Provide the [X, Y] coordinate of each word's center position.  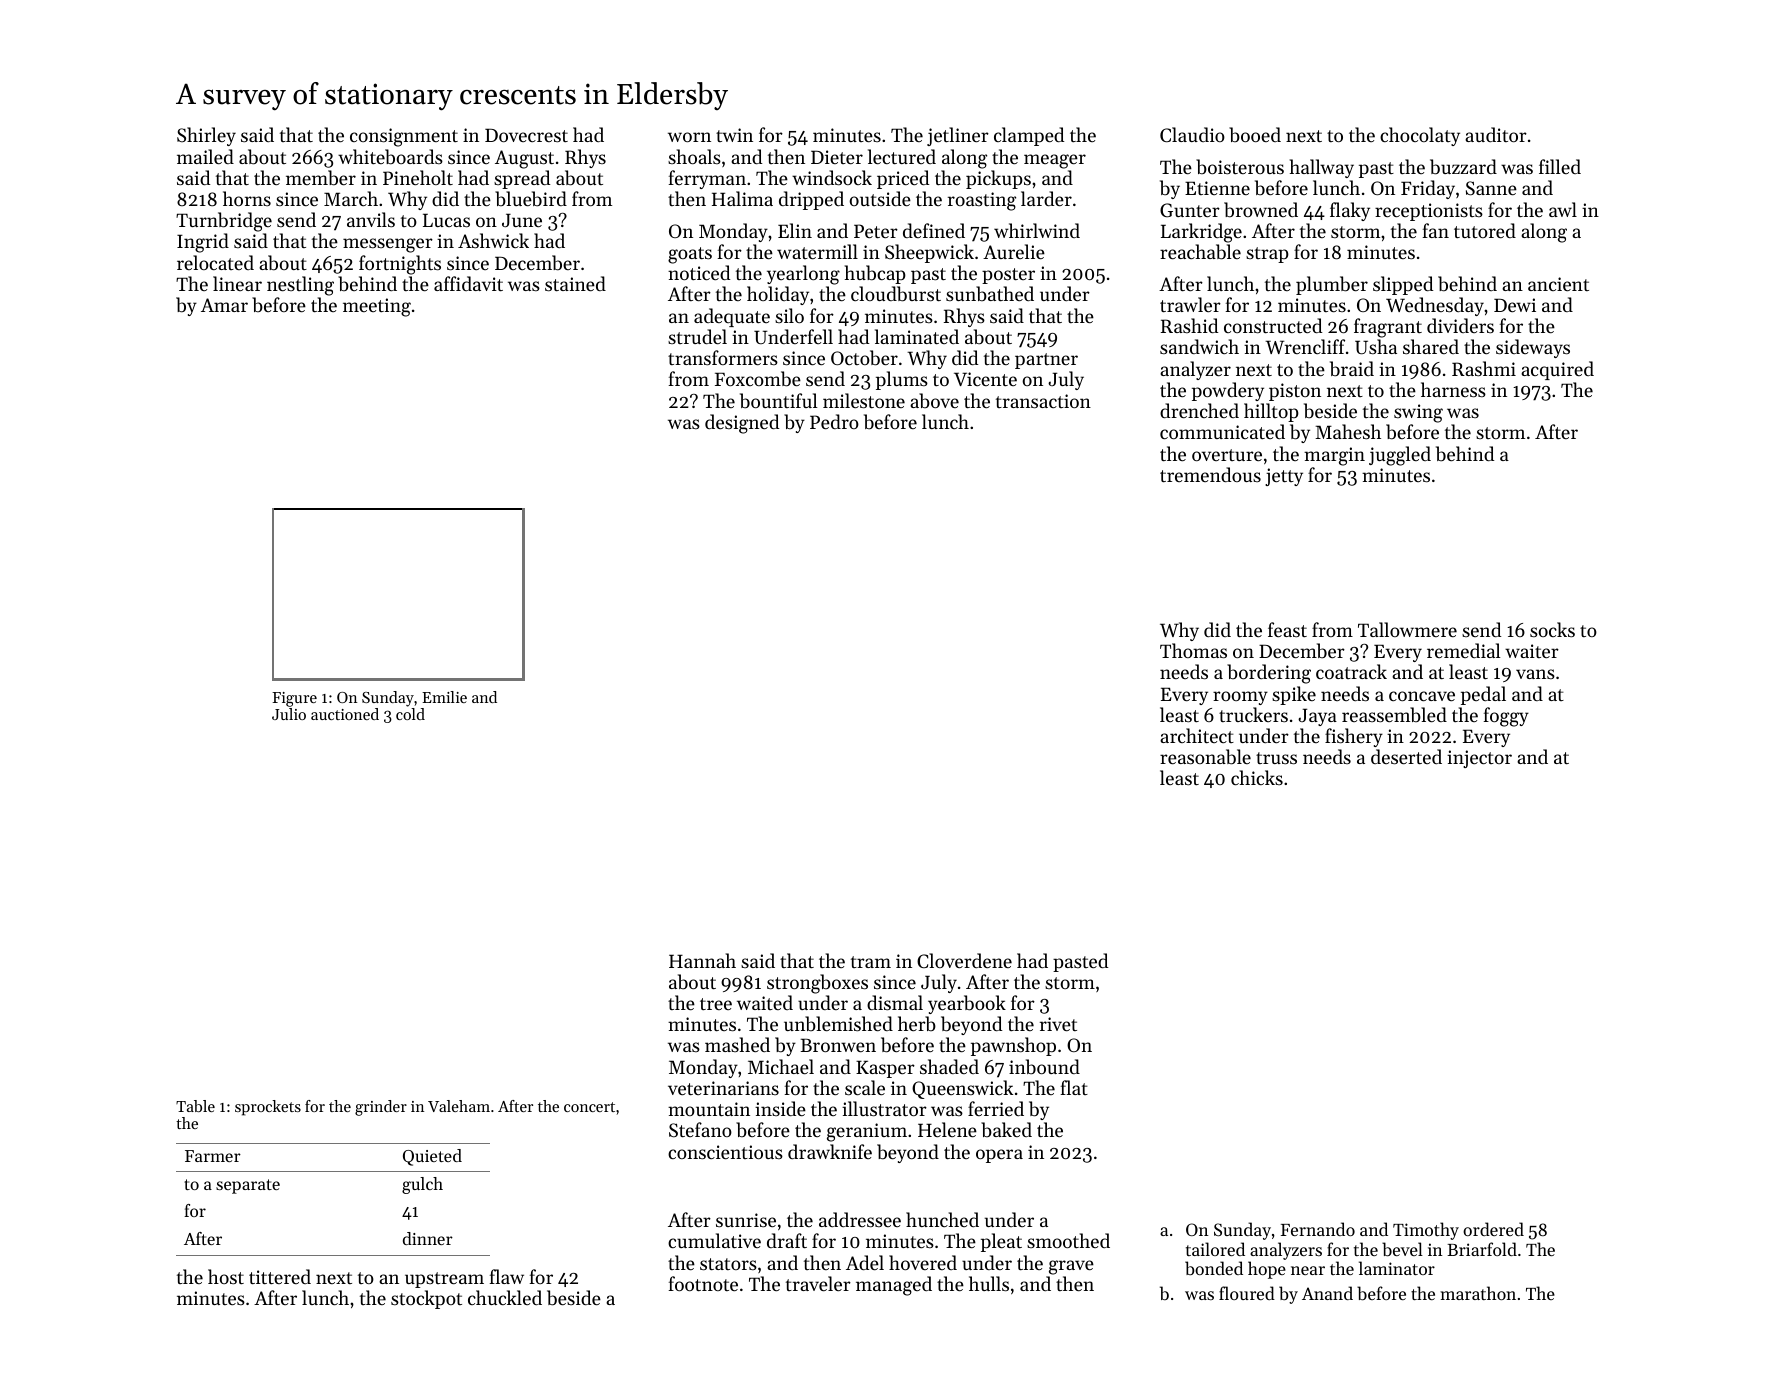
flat [1074, 1087]
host [226, 1276]
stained [575, 283]
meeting [377, 307]
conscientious [725, 1152]
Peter [876, 231]
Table [195, 1106]
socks [1552, 629]
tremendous [1210, 474]
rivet [1058, 1024]
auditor [1496, 134]
